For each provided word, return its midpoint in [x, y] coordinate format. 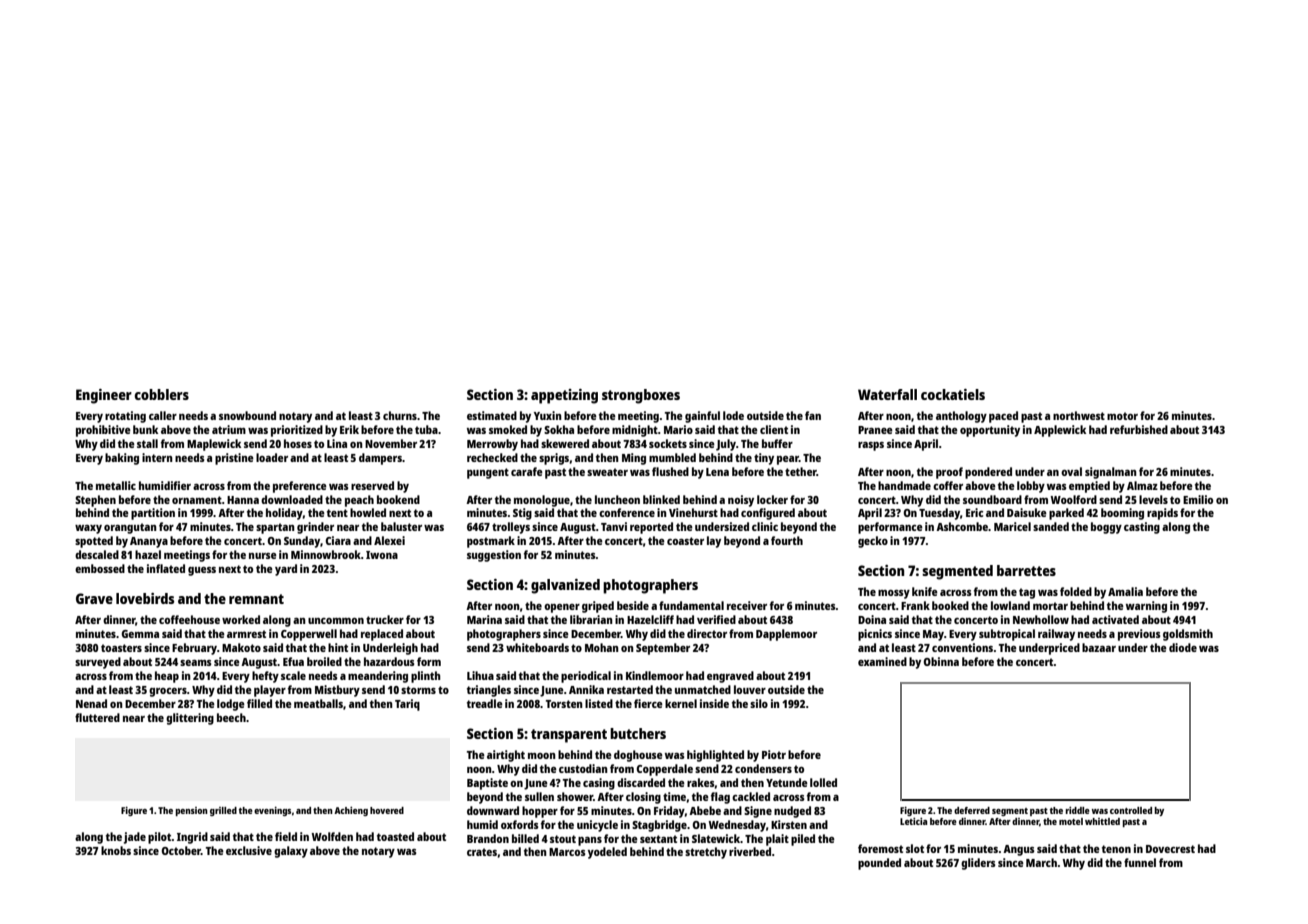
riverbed [750, 851]
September [663, 649]
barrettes [1026, 570]
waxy [88, 529]
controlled [1131, 810]
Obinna [941, 661]
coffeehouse [189, 619]
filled [259, 703]
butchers [638, 733]
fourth [787, 540]
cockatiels [953, 394]
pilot [160, 838]
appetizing [564, 396]
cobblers [162, 394]
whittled [1102, 821]
